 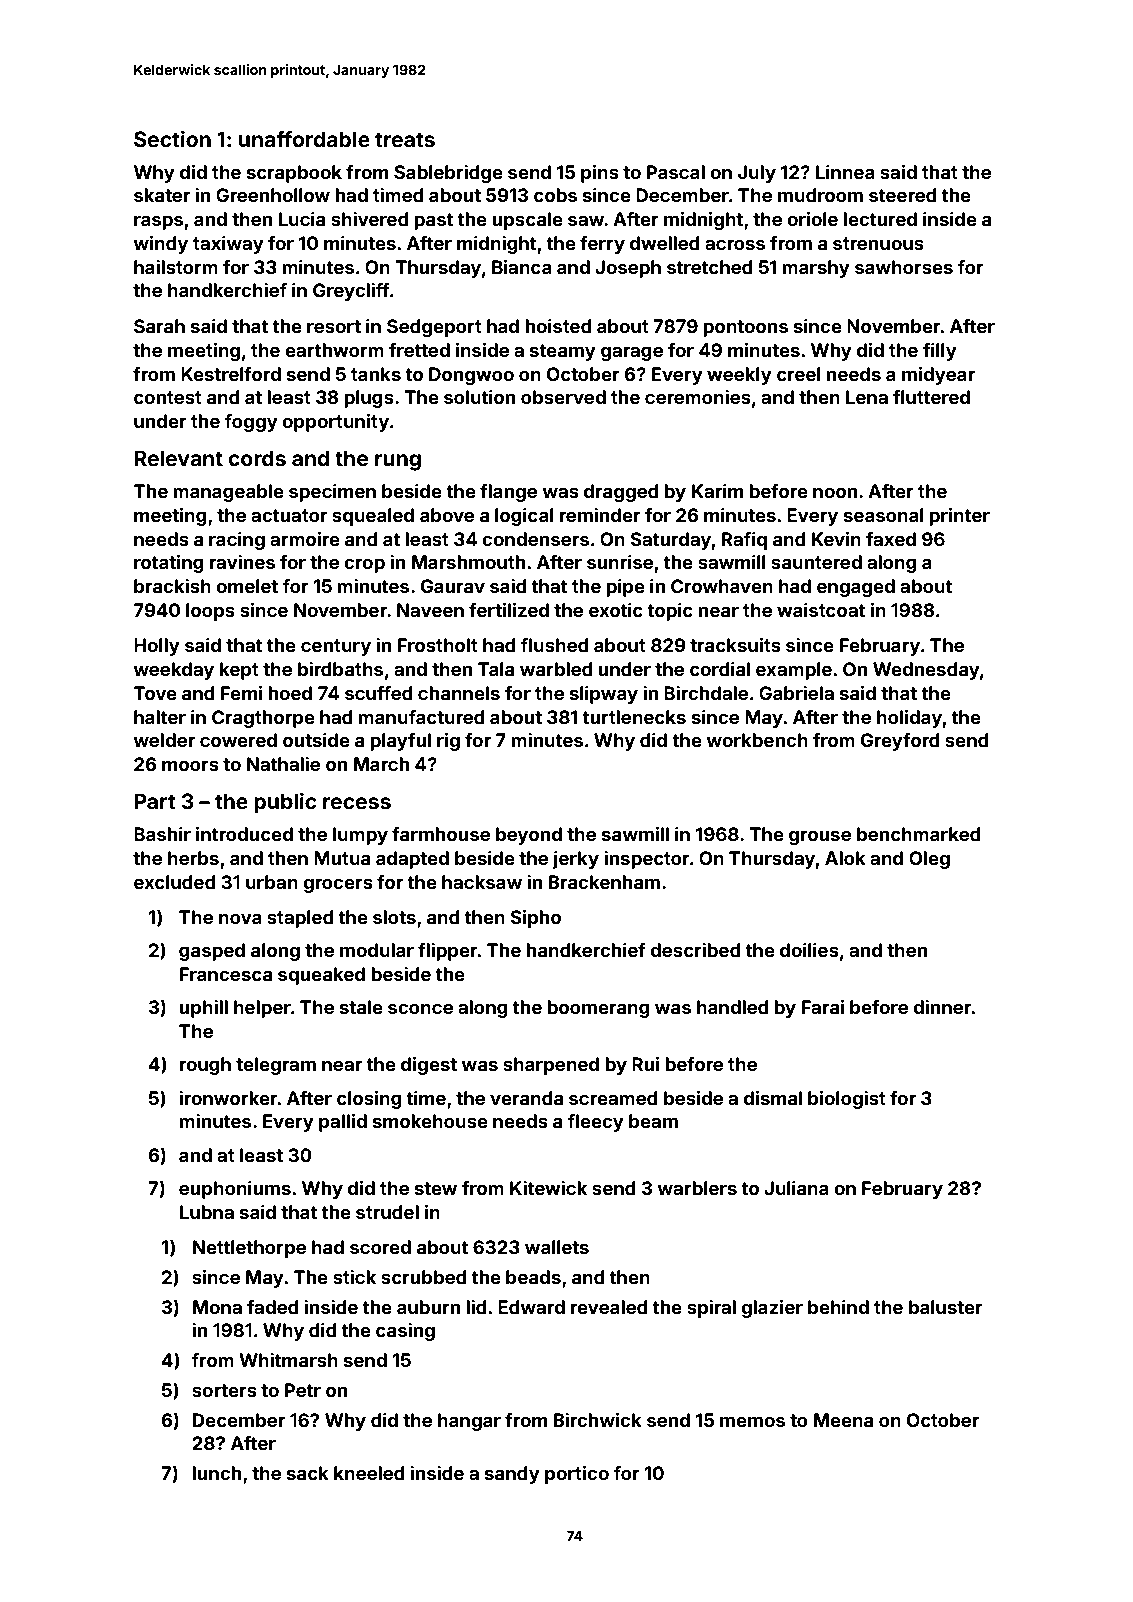 I want to click on Oleg, so click(x=929, y=860).
